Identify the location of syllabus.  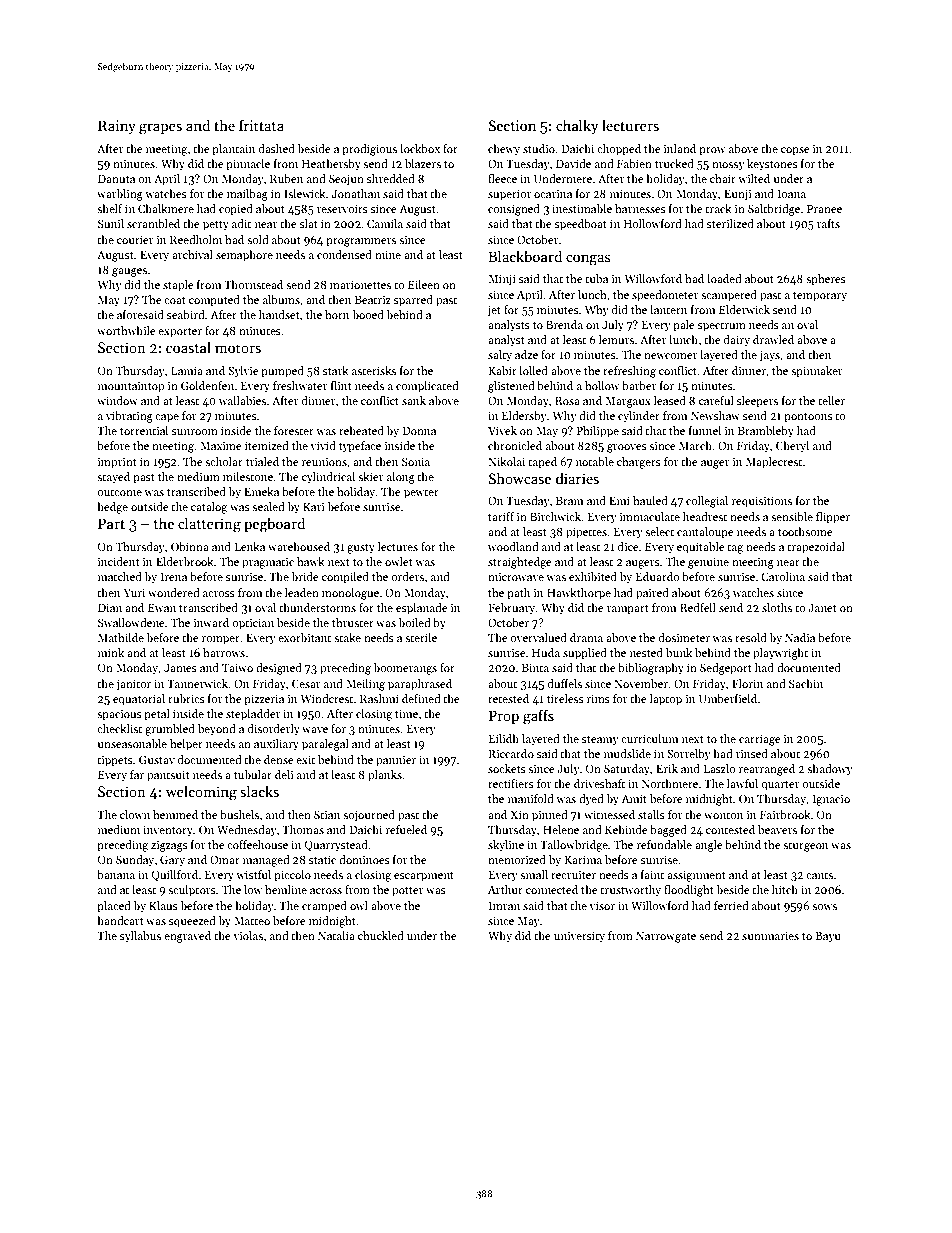
(140, 937).
